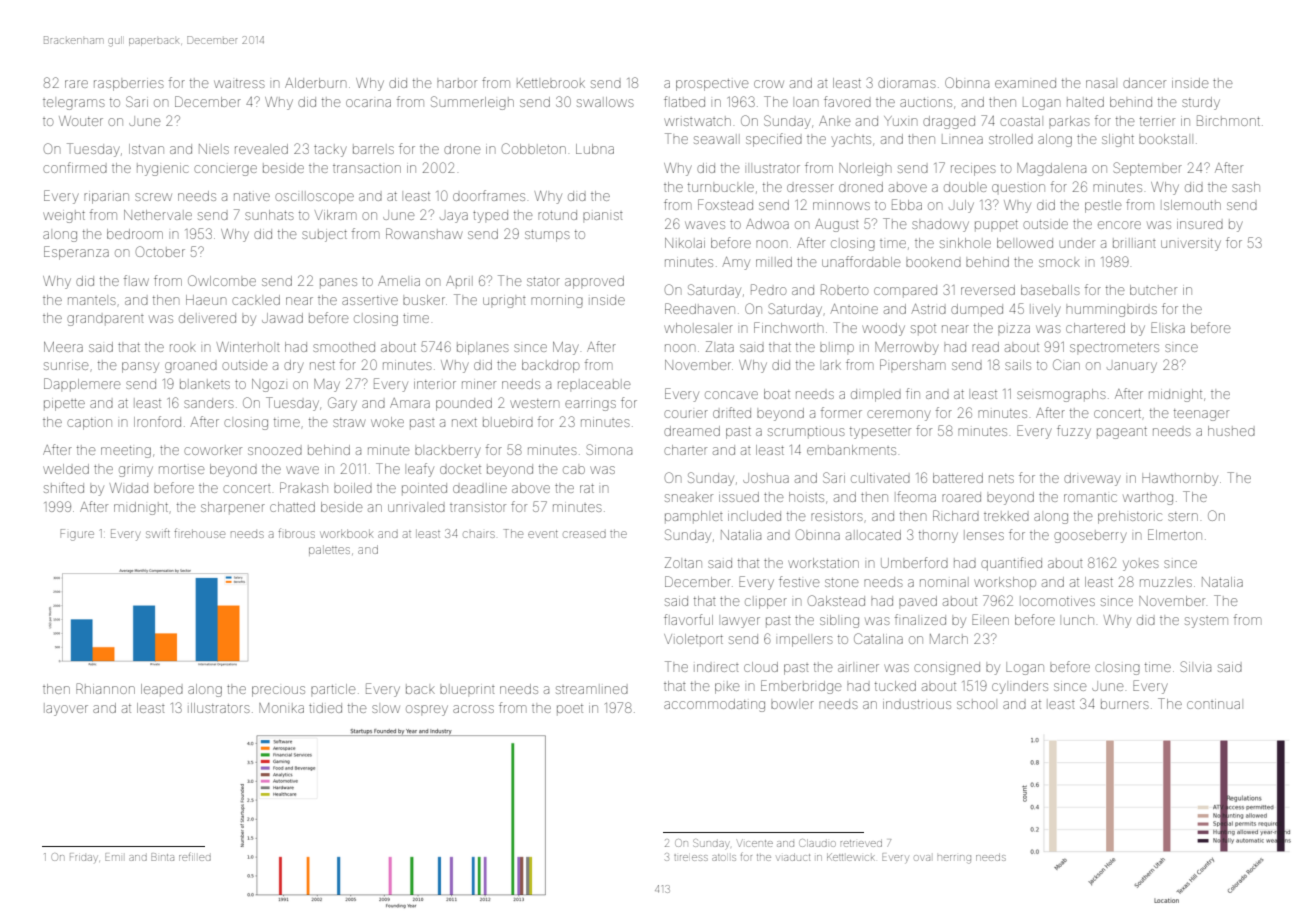 The height and width of the document is (924, 1308). Describe the element at coordinates (1066, 364) in the document. I see `Cian` at that location.
